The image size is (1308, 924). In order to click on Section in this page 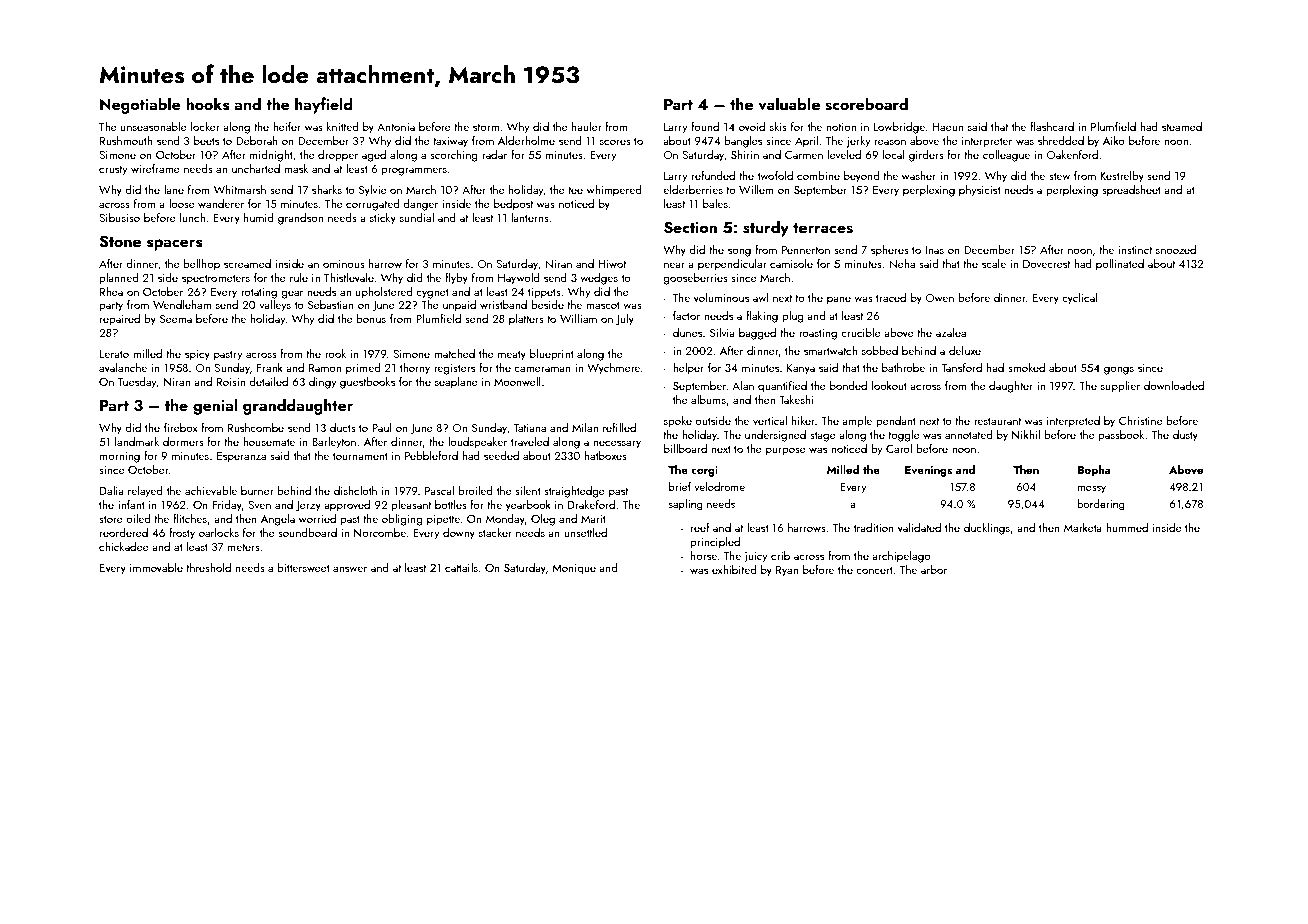, I will do `click(690, 227)`.
